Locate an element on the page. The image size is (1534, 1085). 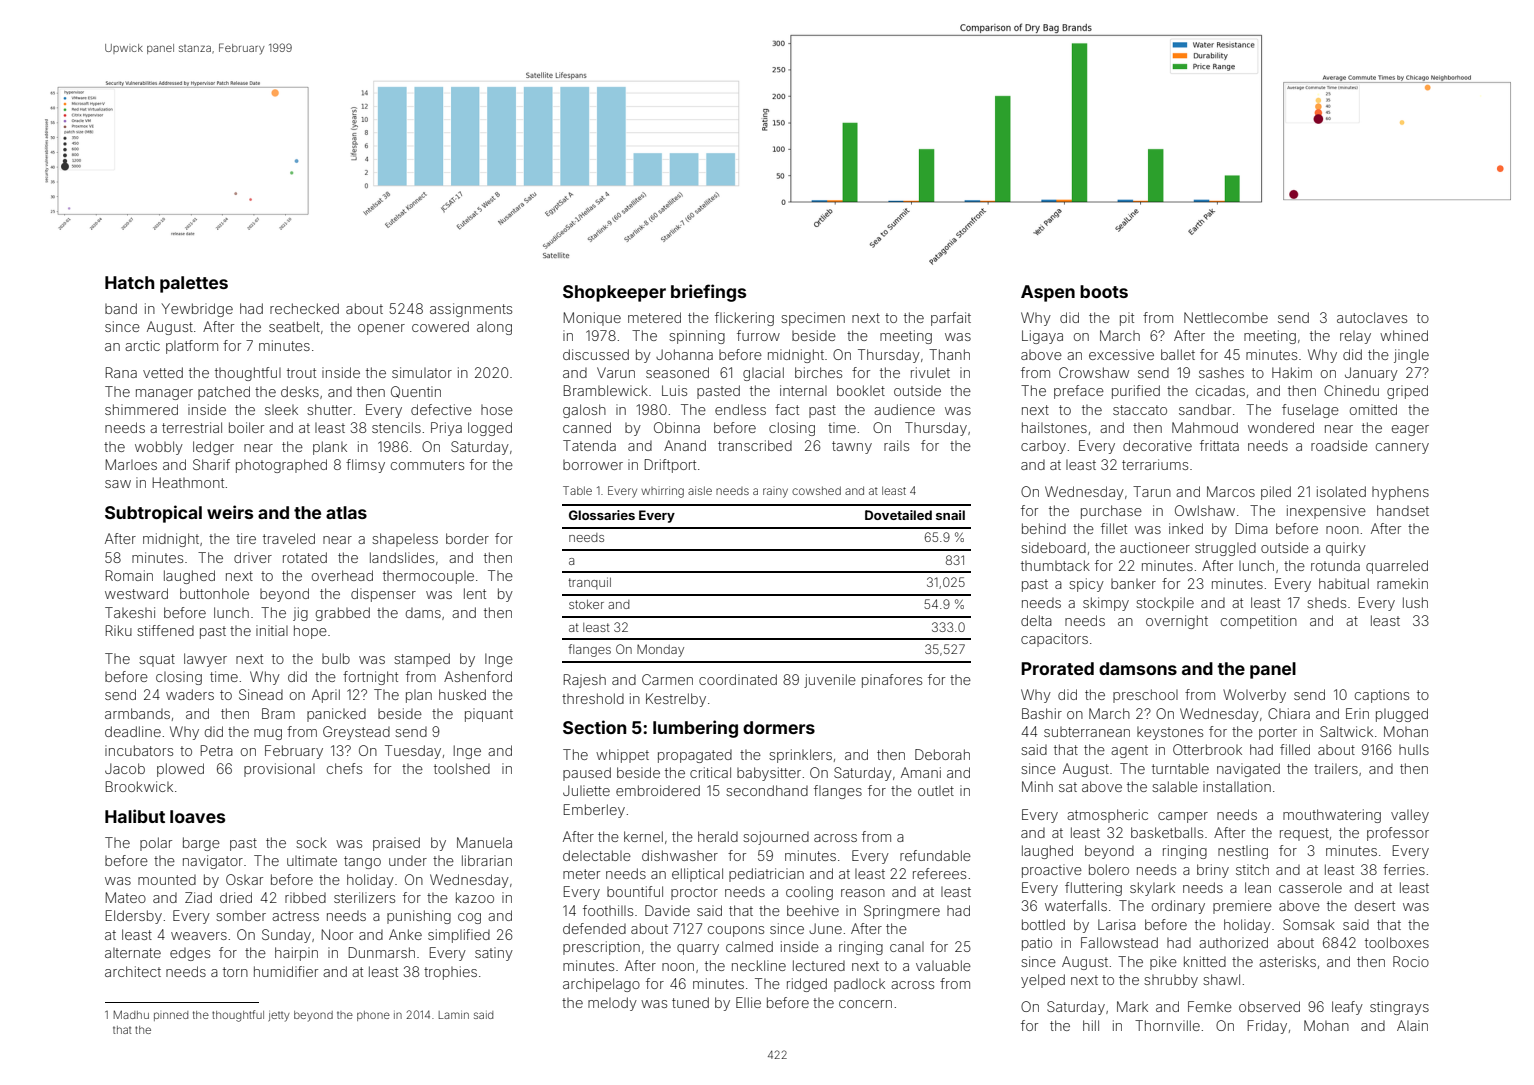
specimen is located at coordinates (813, 319).
